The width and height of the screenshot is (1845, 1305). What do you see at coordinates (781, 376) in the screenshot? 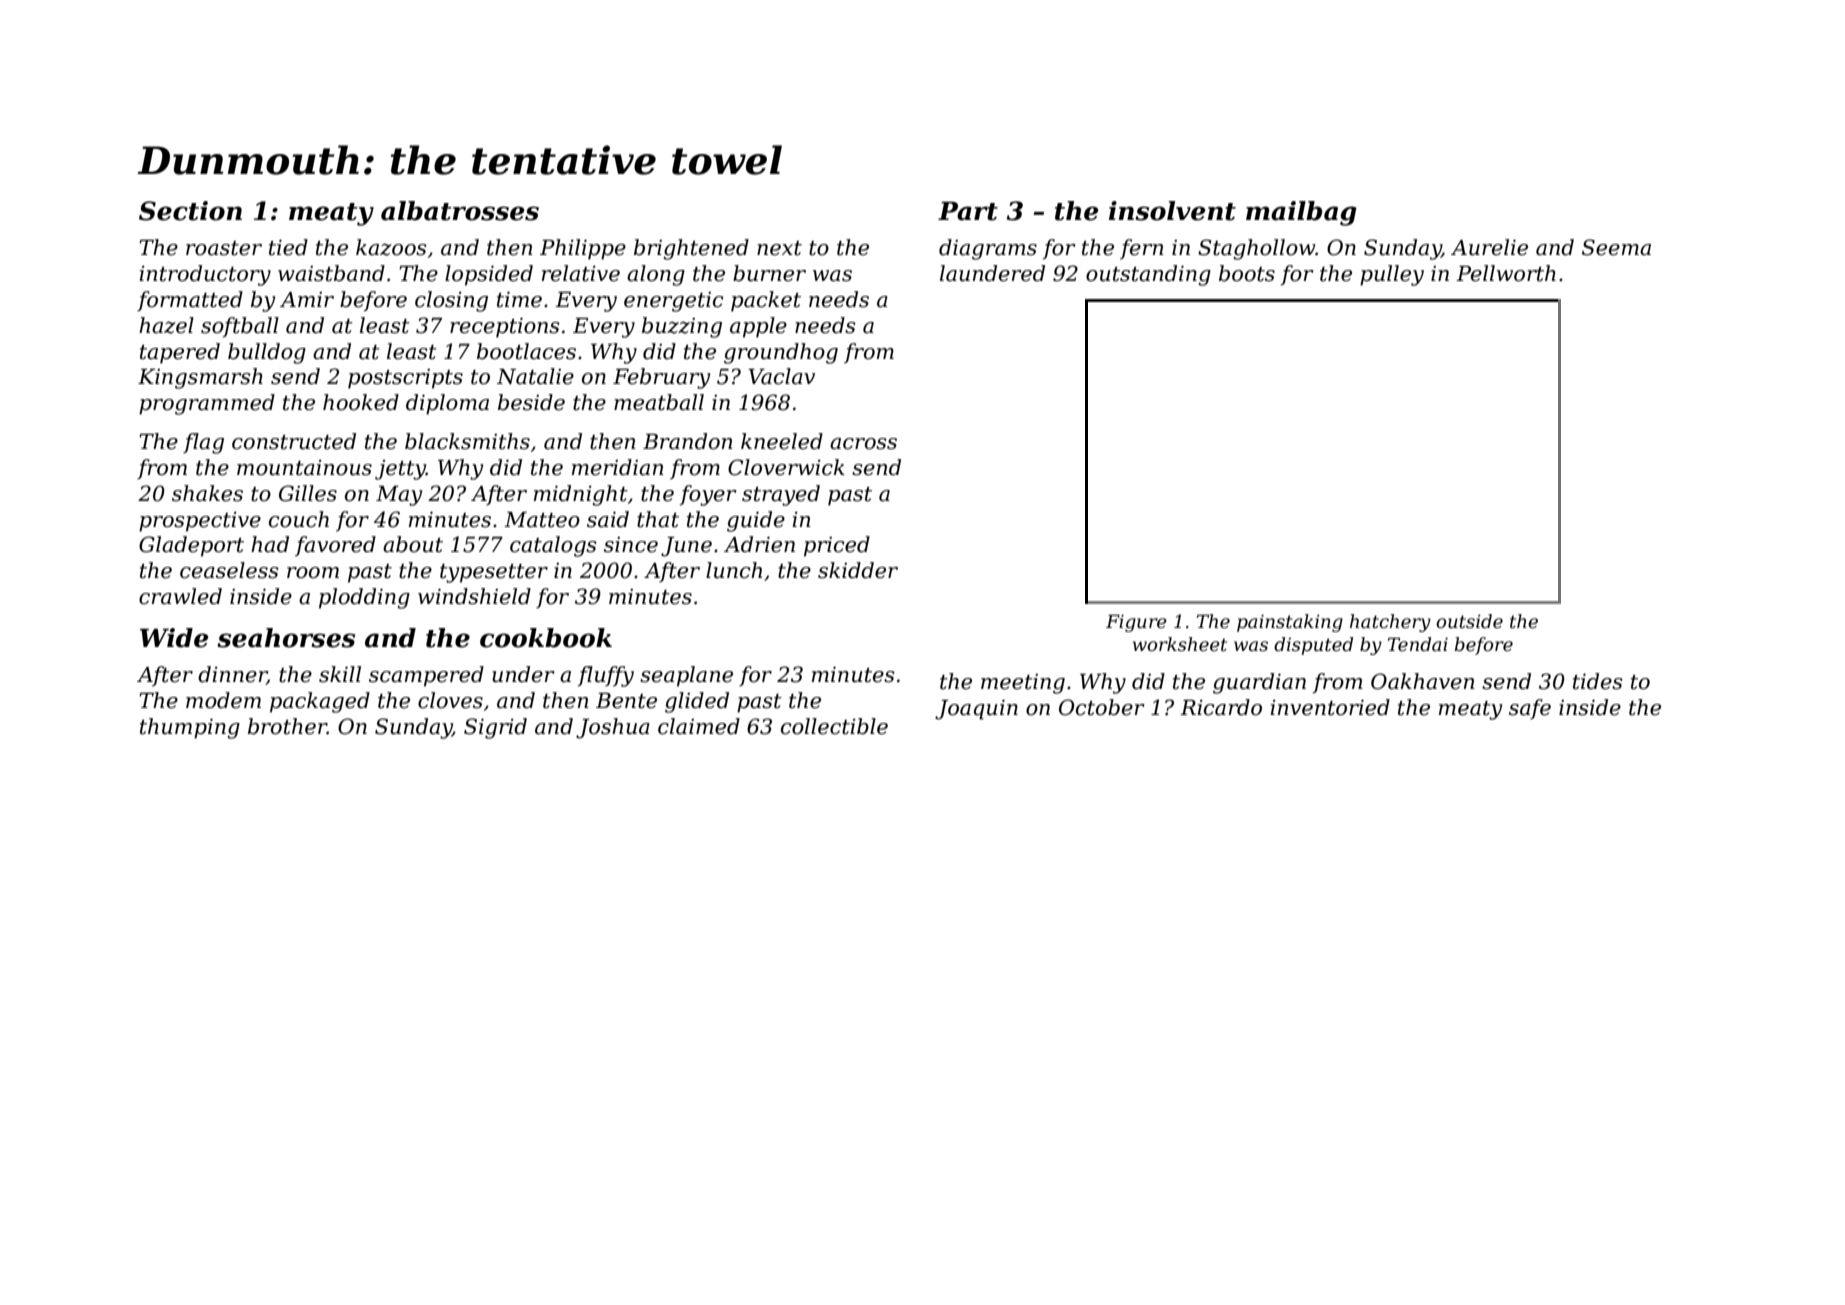
I see `Vaclav` at bounding box center [781, 376].
